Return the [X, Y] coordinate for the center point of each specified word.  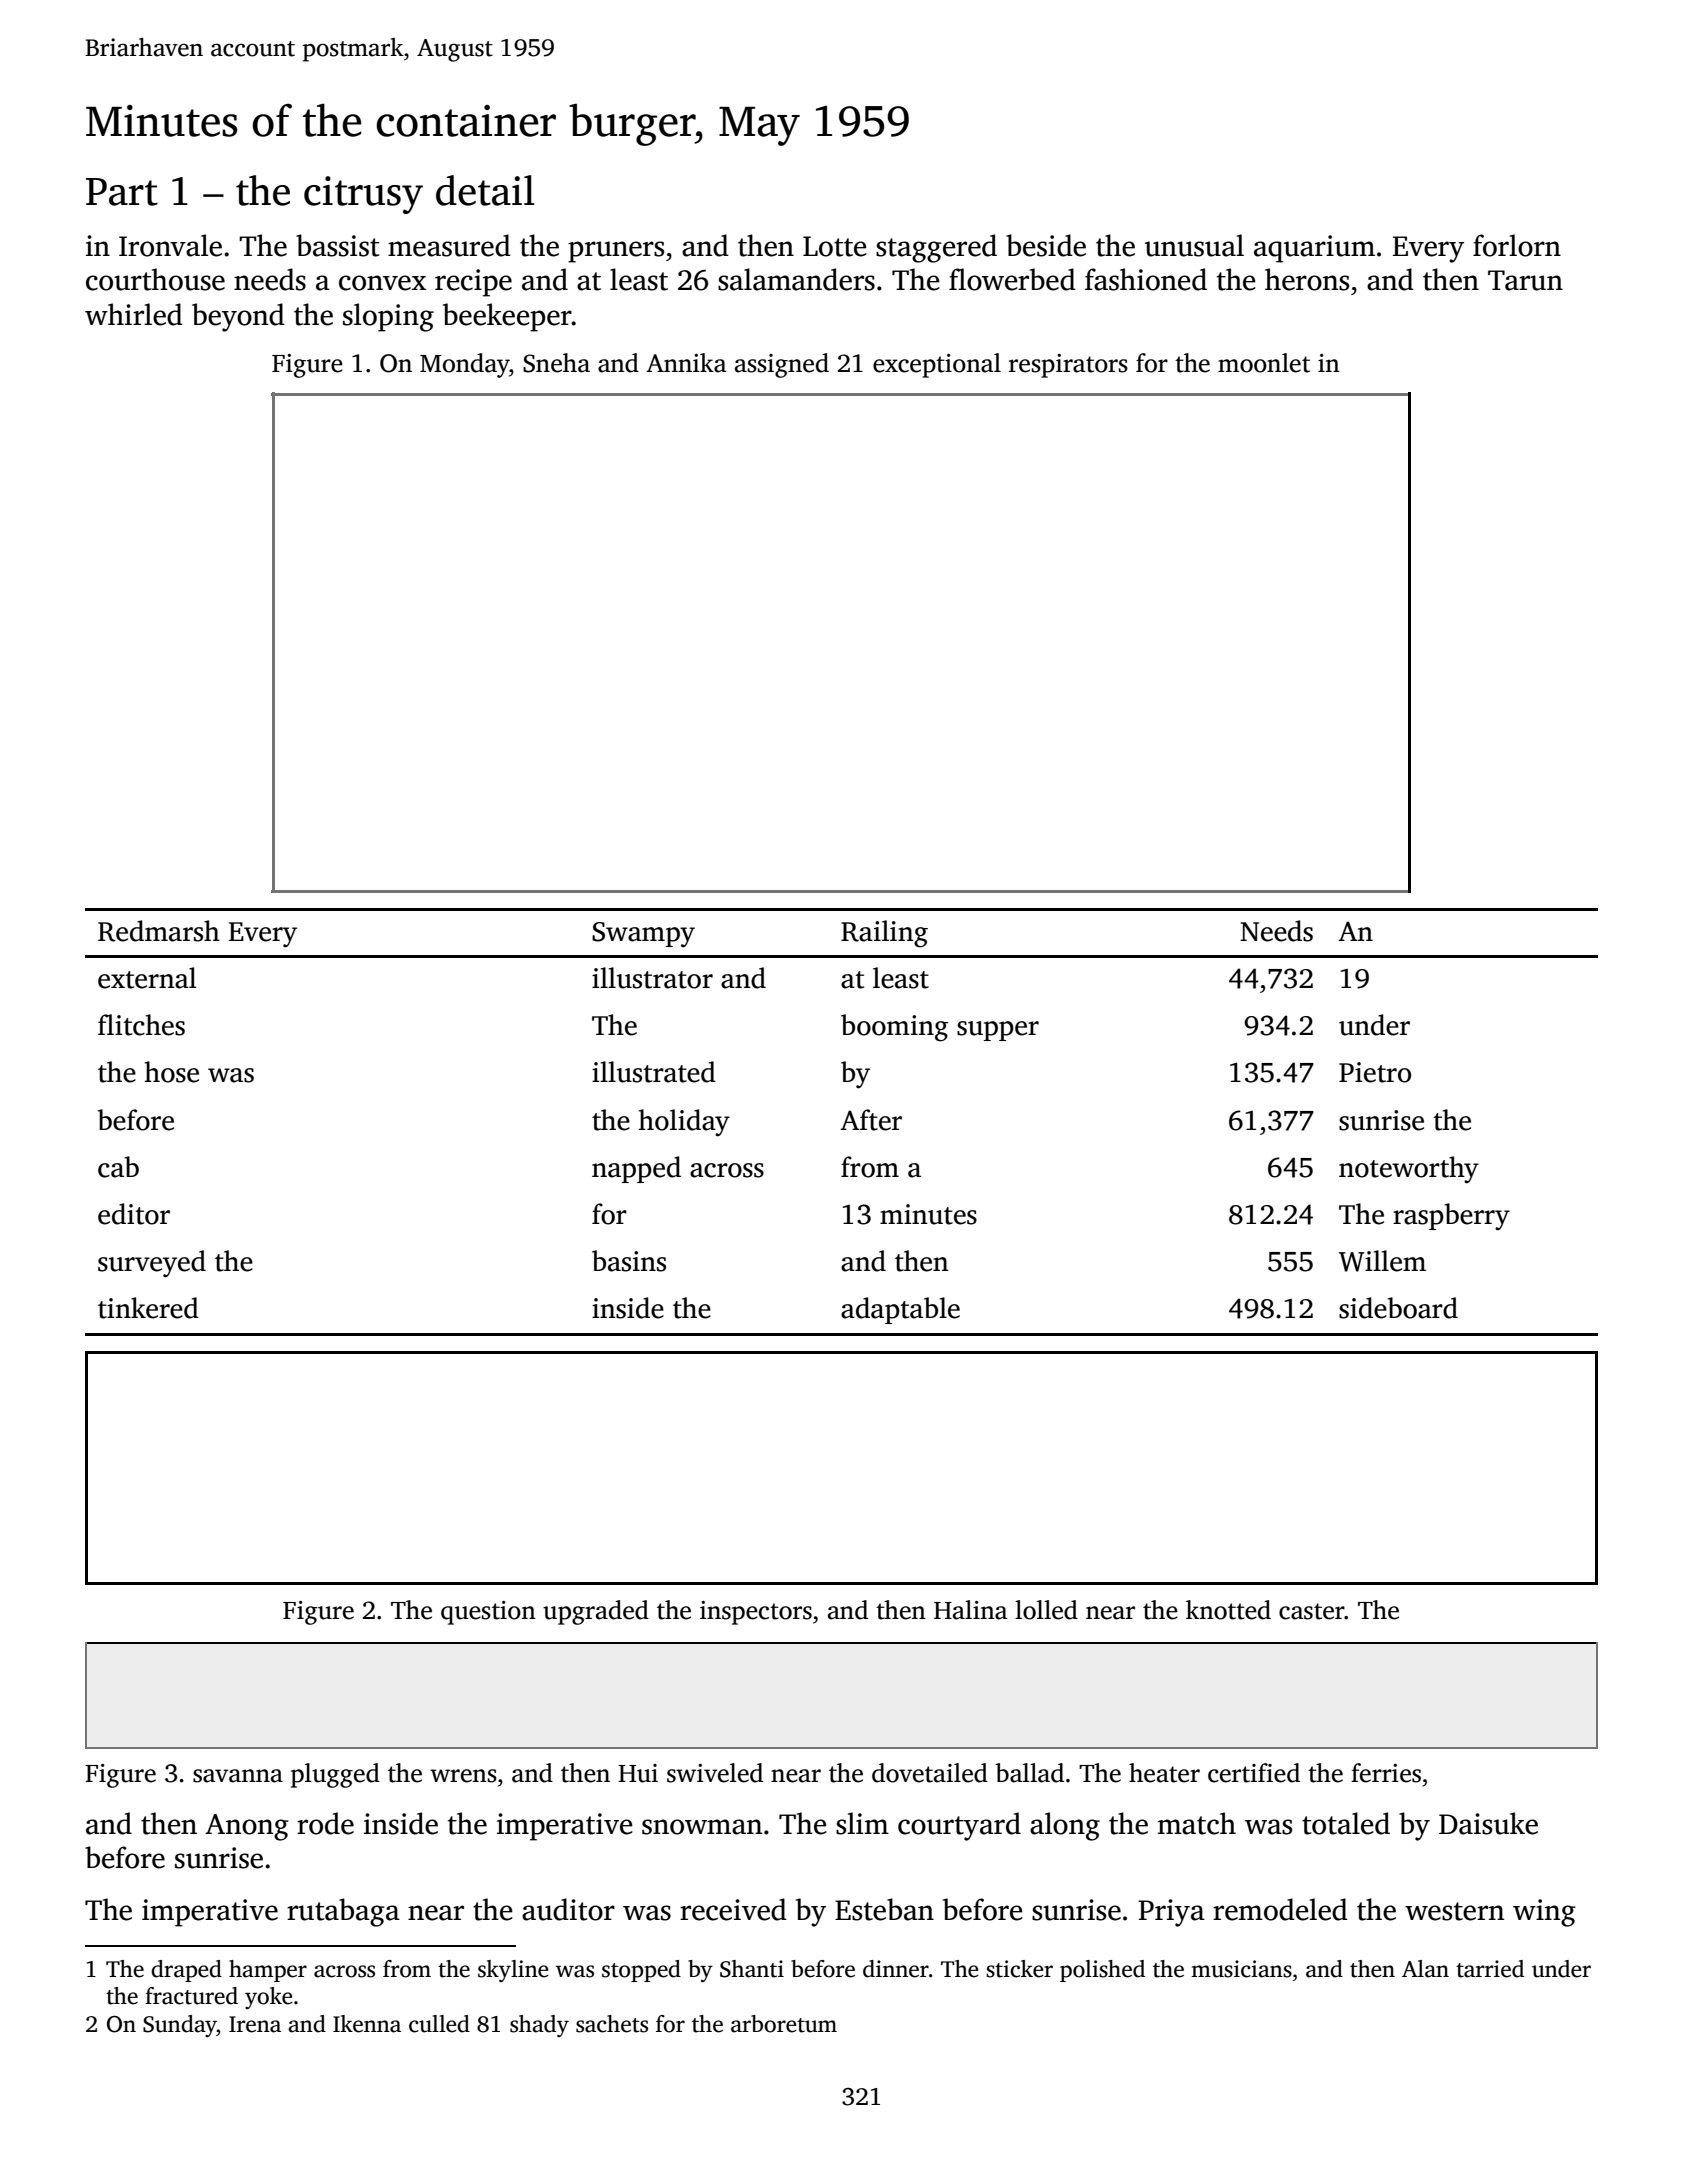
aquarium [1314, 249]
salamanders [796, 279]
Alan [1425, 1969]
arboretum [784, 2024]
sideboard [1398, 1308]
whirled [134, 314]
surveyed [152, 1264]
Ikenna [367, 2024]
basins [629, 1261]
